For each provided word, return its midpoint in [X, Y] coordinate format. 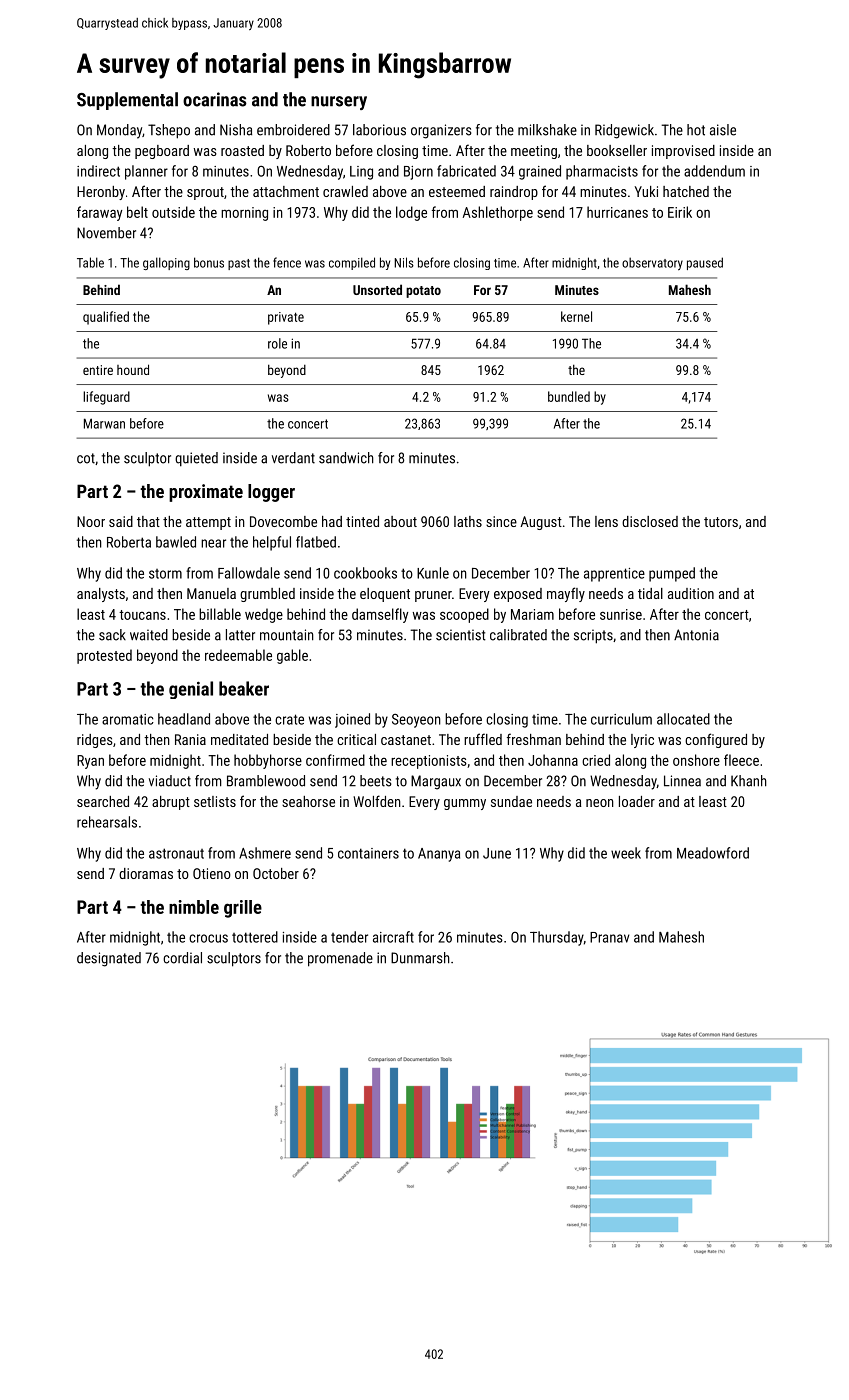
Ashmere [265, 853]
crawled [345, 191]
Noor [91, 521]
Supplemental [127, 101]
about [400, 521]
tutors [721, 522]
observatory [652, 263]
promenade [340, 959]
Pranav [609, 937]
